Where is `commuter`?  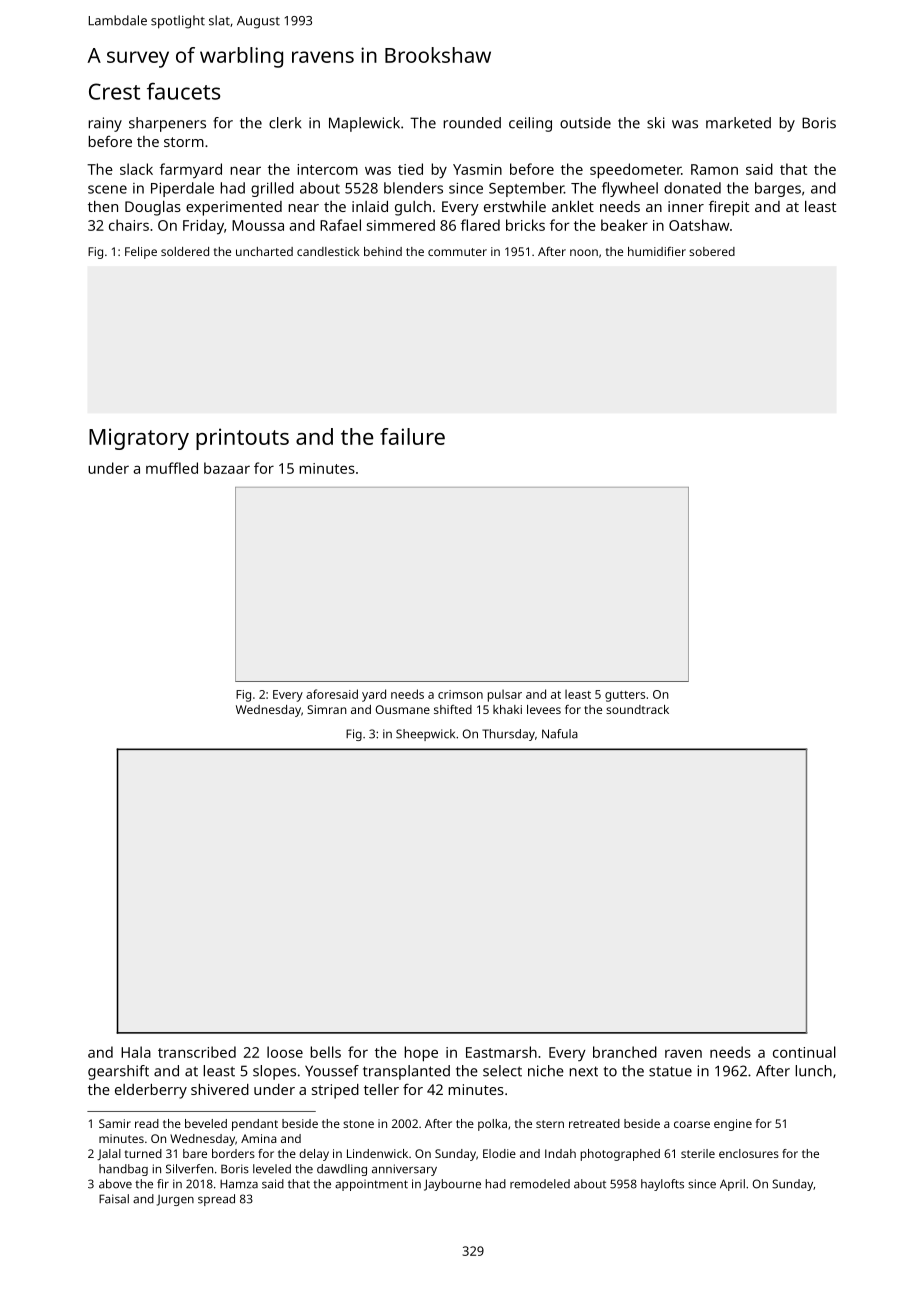 commuter is located at coordinates (457, 252).
